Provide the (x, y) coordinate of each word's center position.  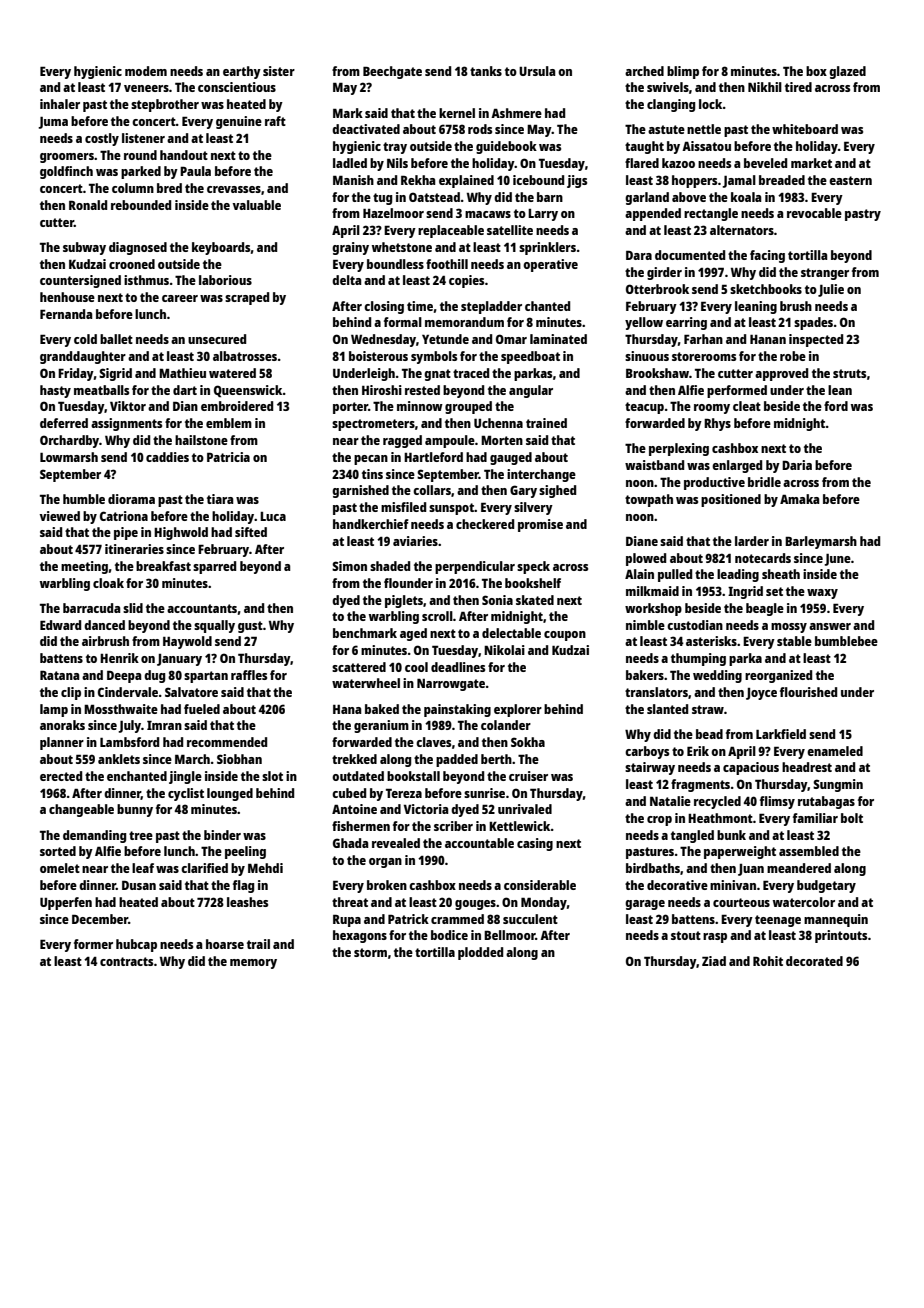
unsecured (217, 339)
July (129, 726)
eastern (850, 180)
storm (370, 952)
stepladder (491, 307)
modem (146, 71)
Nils (397, 163)
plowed (646, 559)
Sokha (528, 742)
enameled (835, 751)
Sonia (497, 600)
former (93, 944)
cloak (108, 583)
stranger (825, 274)
